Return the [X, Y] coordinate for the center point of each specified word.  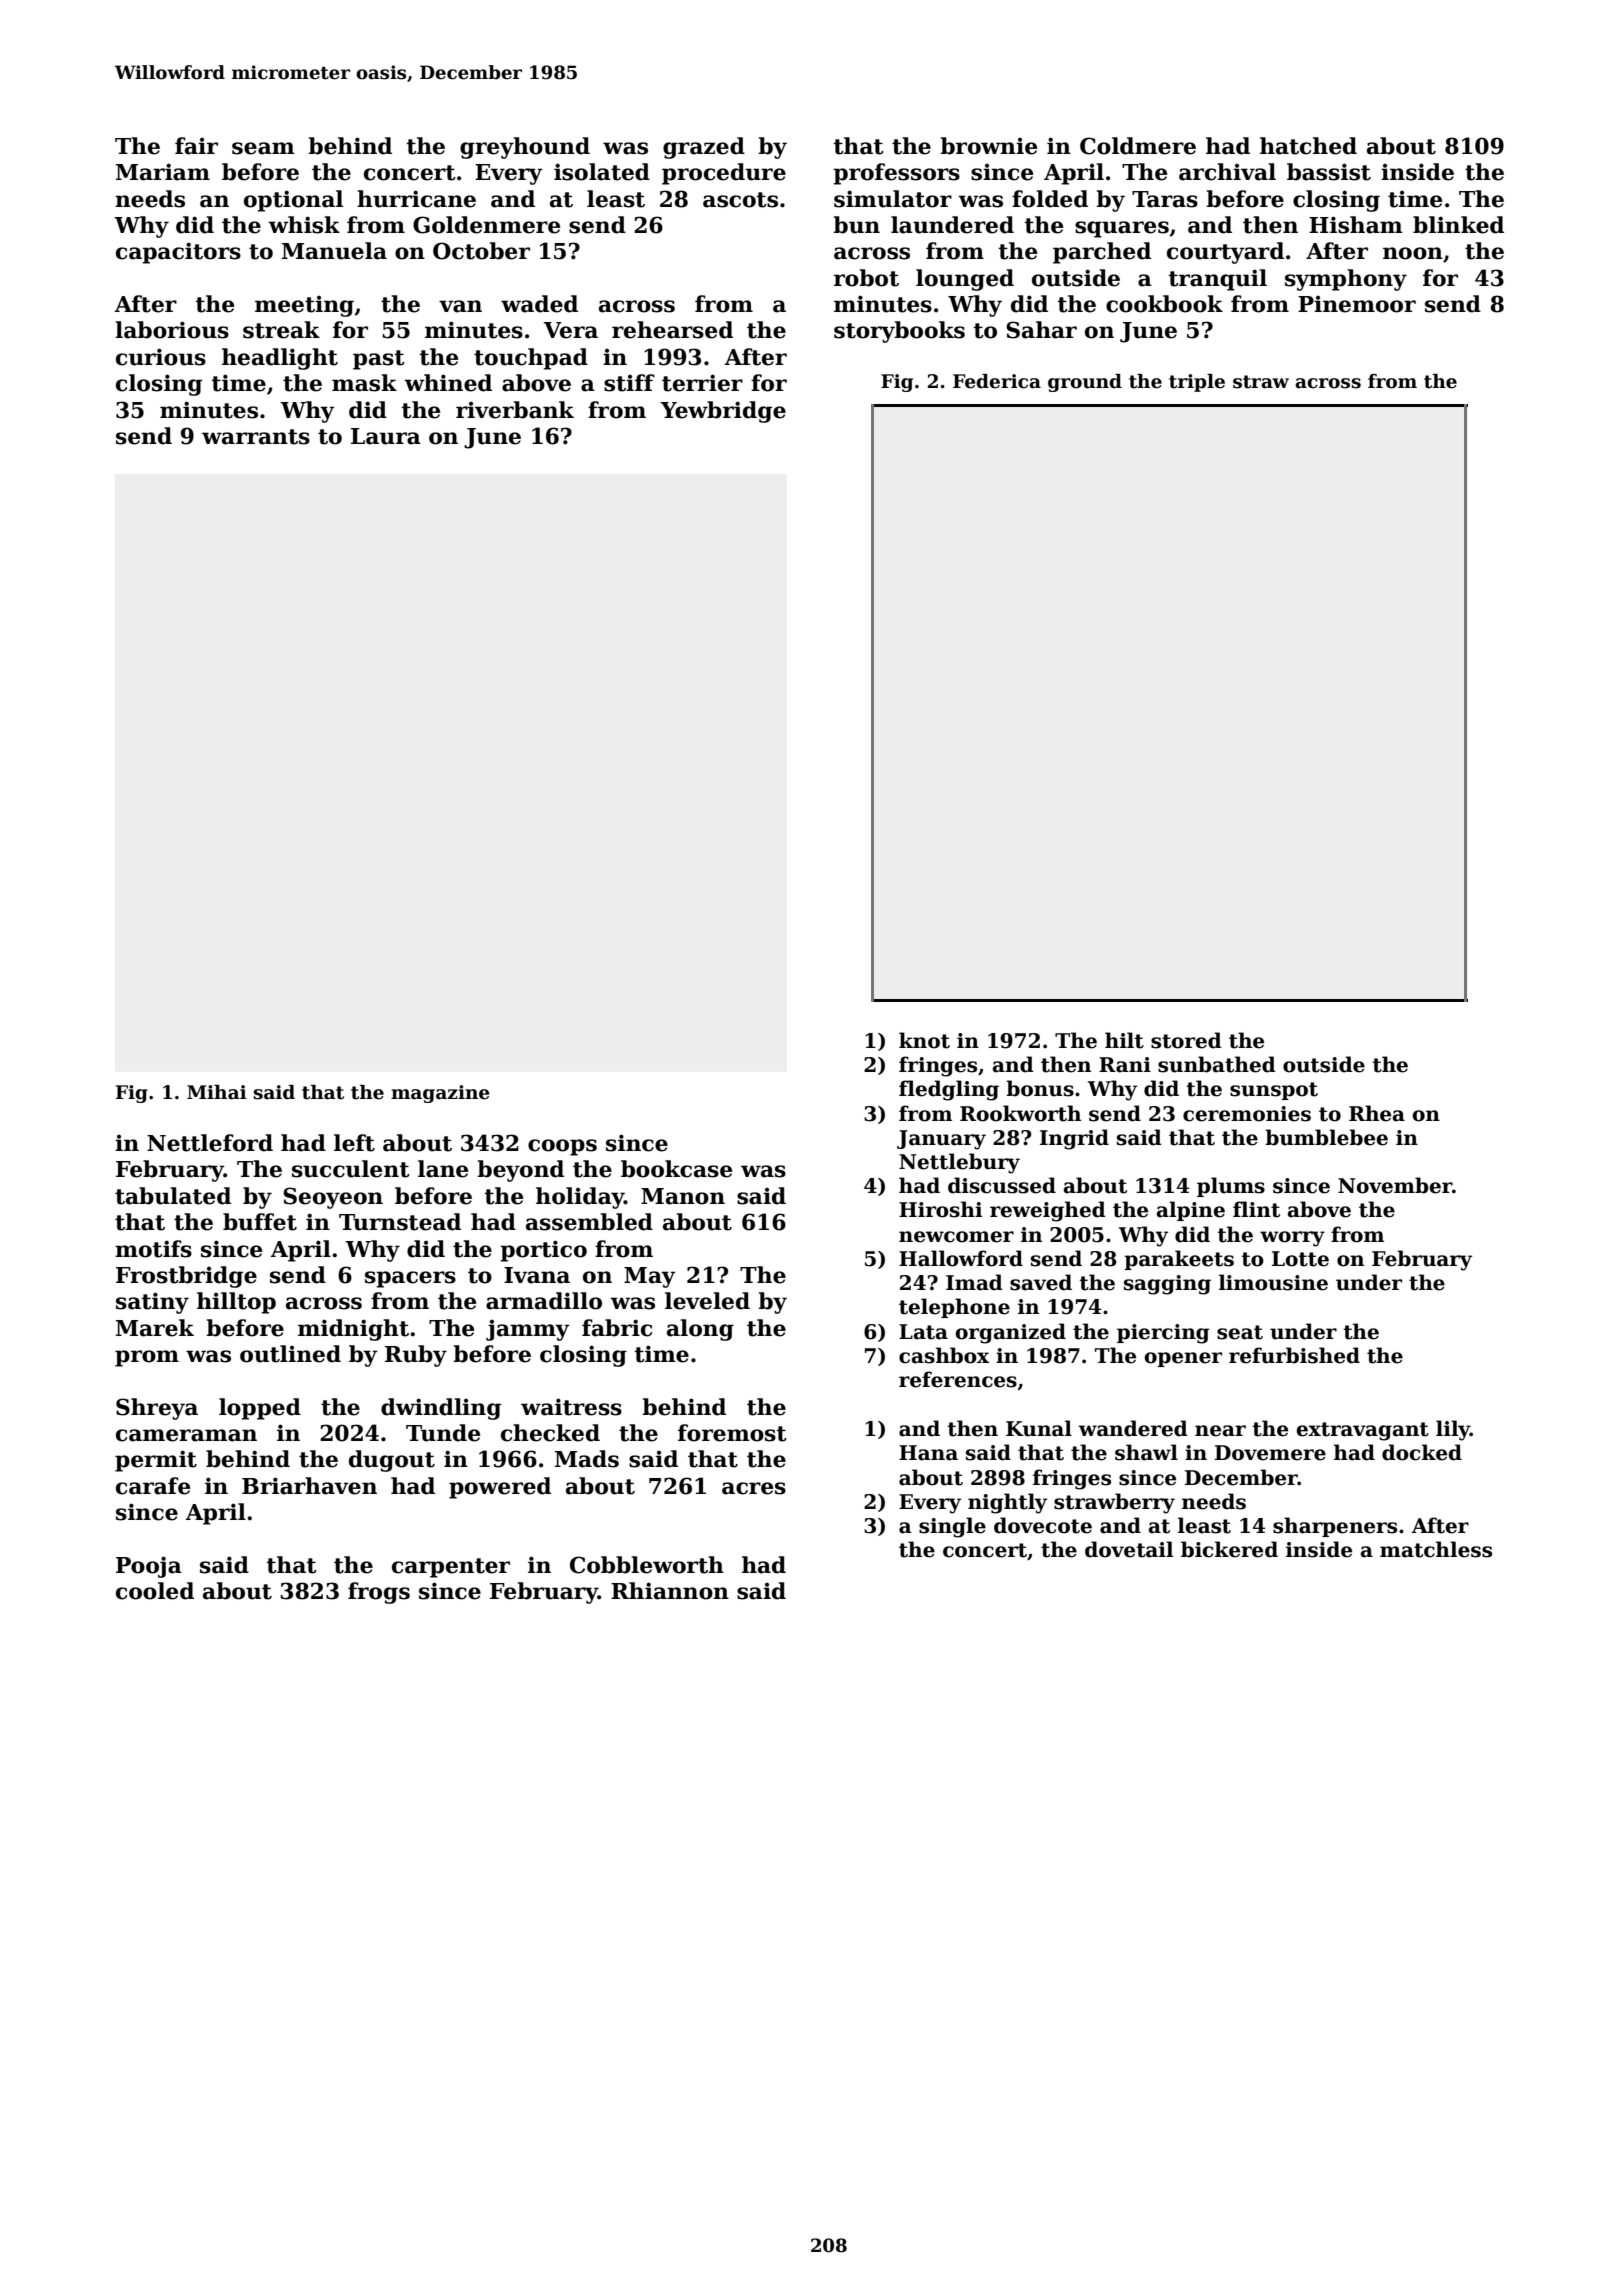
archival [1227, 172]
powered [500, 1488]
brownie [988, 146]
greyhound [525, 148]
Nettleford [210, 1143]
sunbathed [1217, 1064]
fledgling [949, 1090]
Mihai [217, 1092]
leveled [707, 1301]
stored [1186, 1040]
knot [924, 1040]
